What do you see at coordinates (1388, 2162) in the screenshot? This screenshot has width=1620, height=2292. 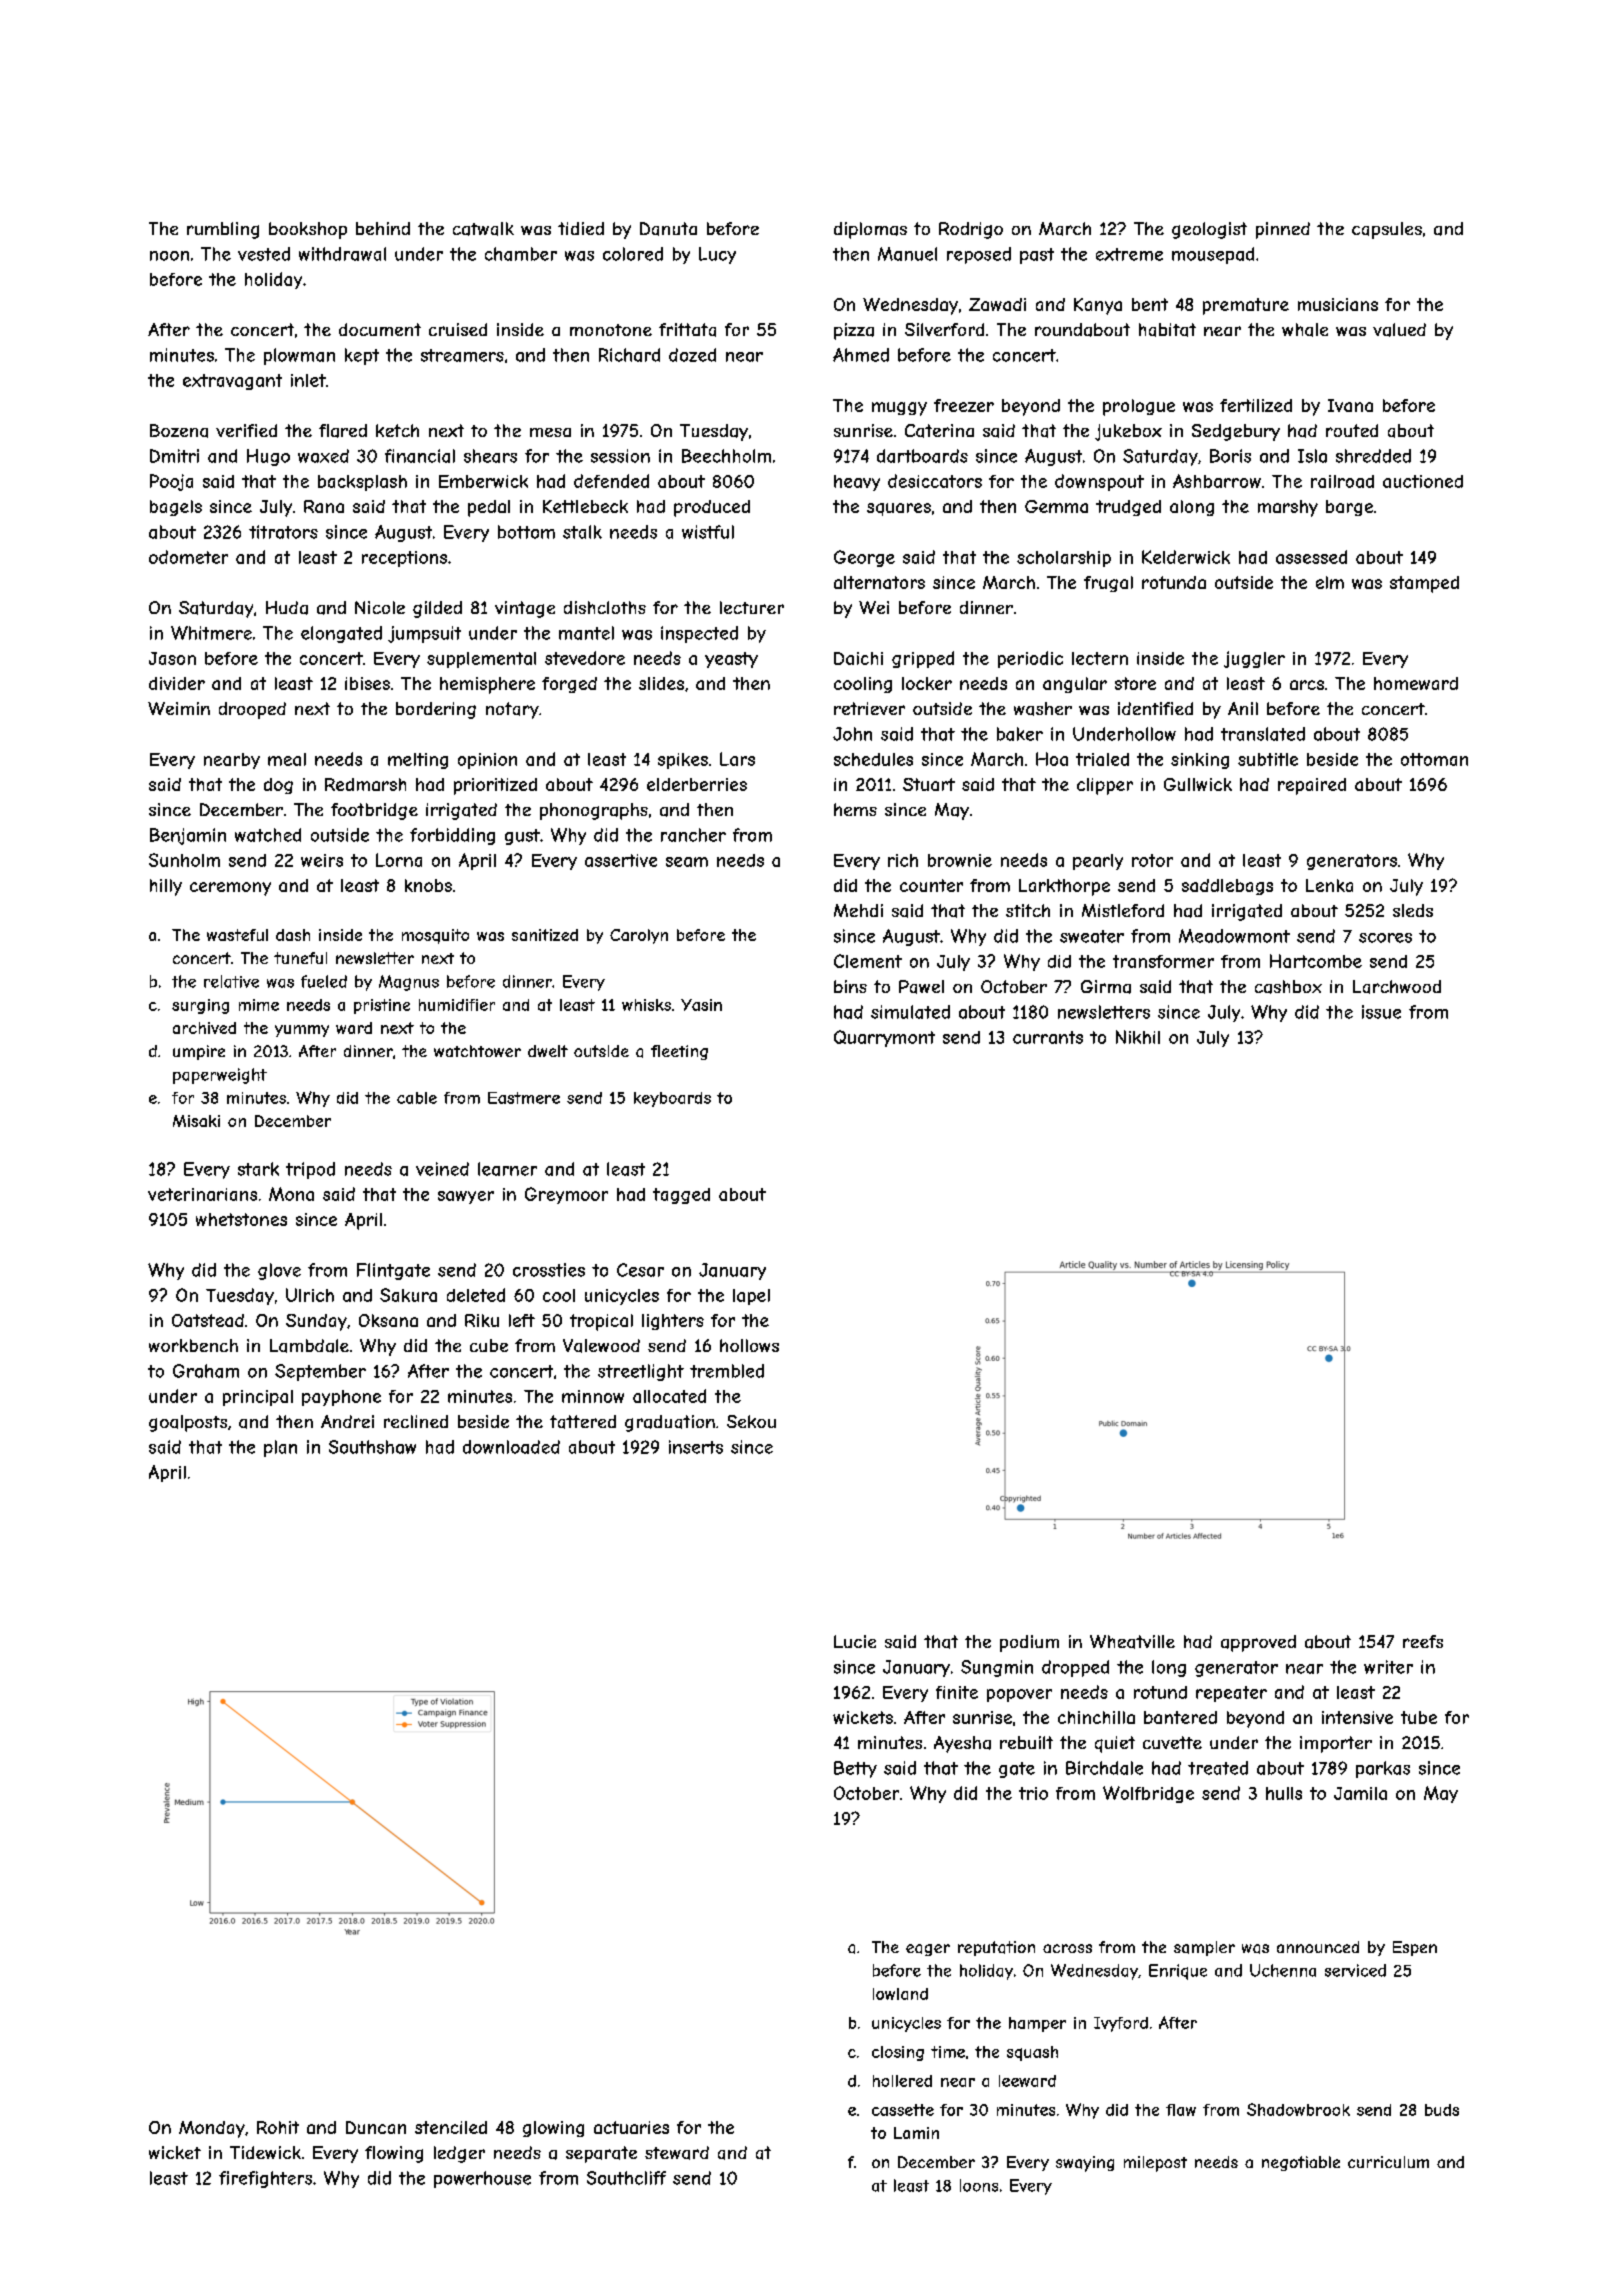 I see `curriculum` at bounding box center [1388, 2162].
